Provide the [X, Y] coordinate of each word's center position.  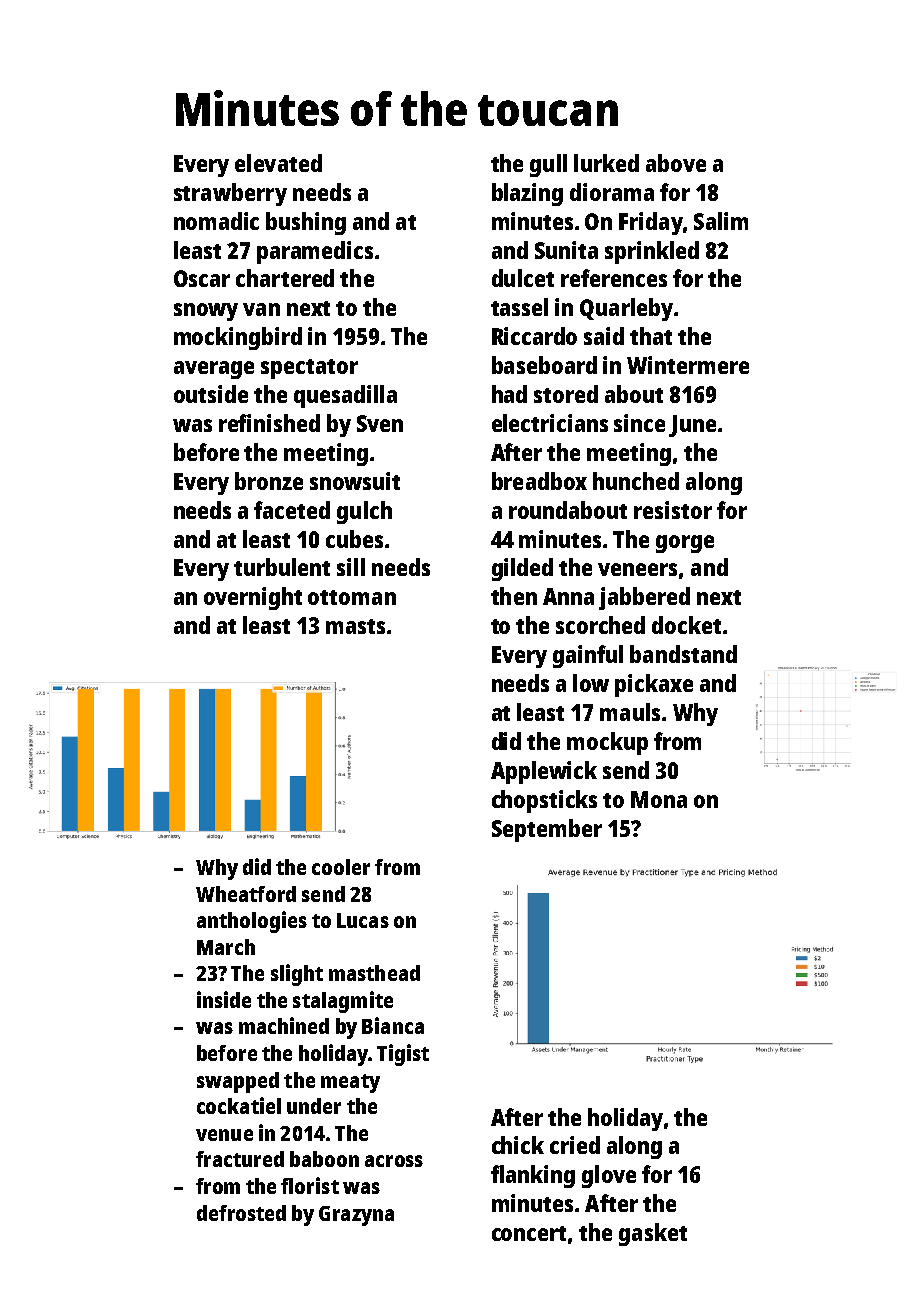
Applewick [544, 772]
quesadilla [345, 396]
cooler [341, 867]
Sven [380, 423]
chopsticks [544, 801]
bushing [306, 223]
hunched [636, 481]
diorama [612, 192]
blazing [527, 194]
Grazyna [356, 1216]
